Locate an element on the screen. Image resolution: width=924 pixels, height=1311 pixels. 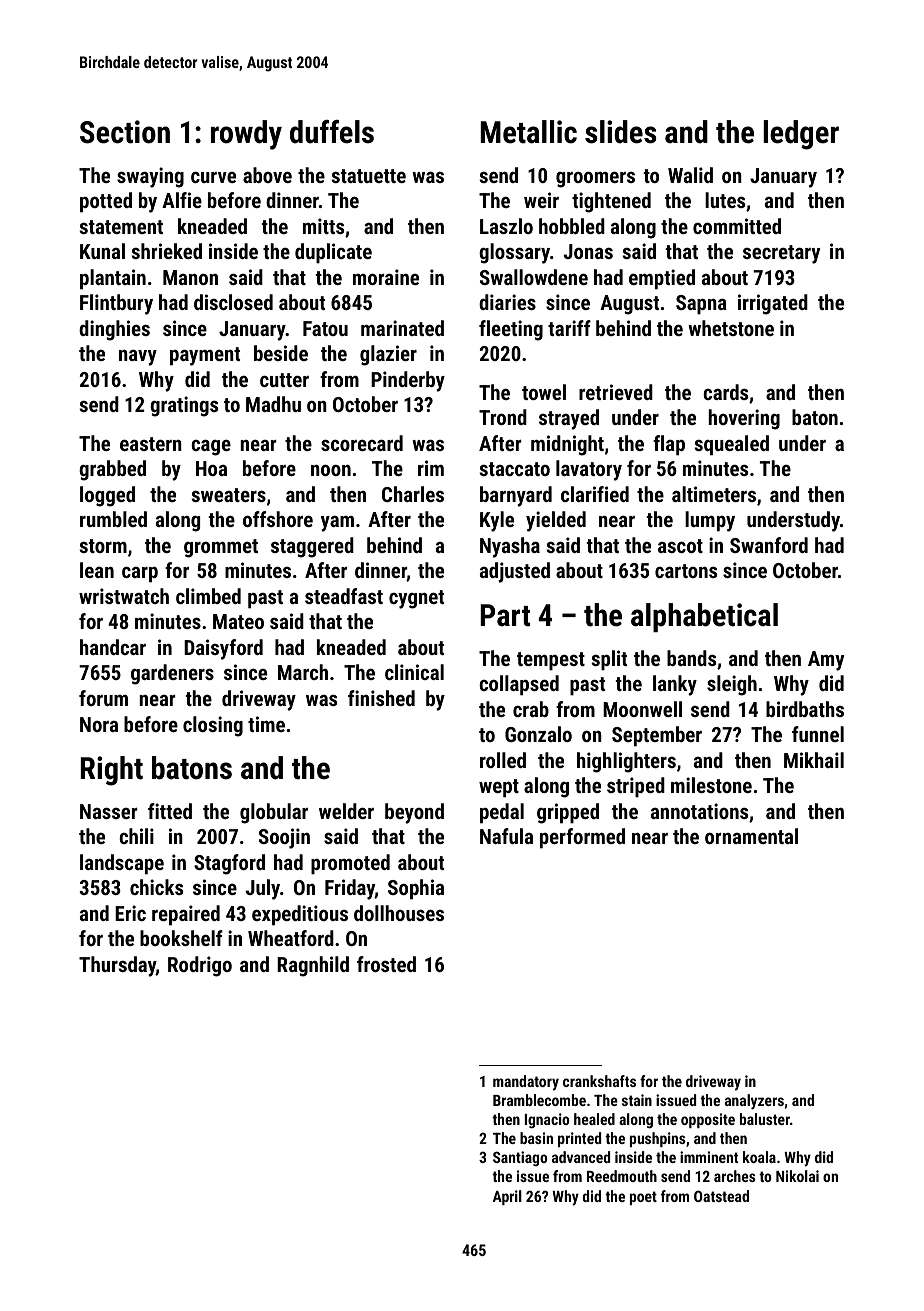
April is located at coordinates (507, 1197).
